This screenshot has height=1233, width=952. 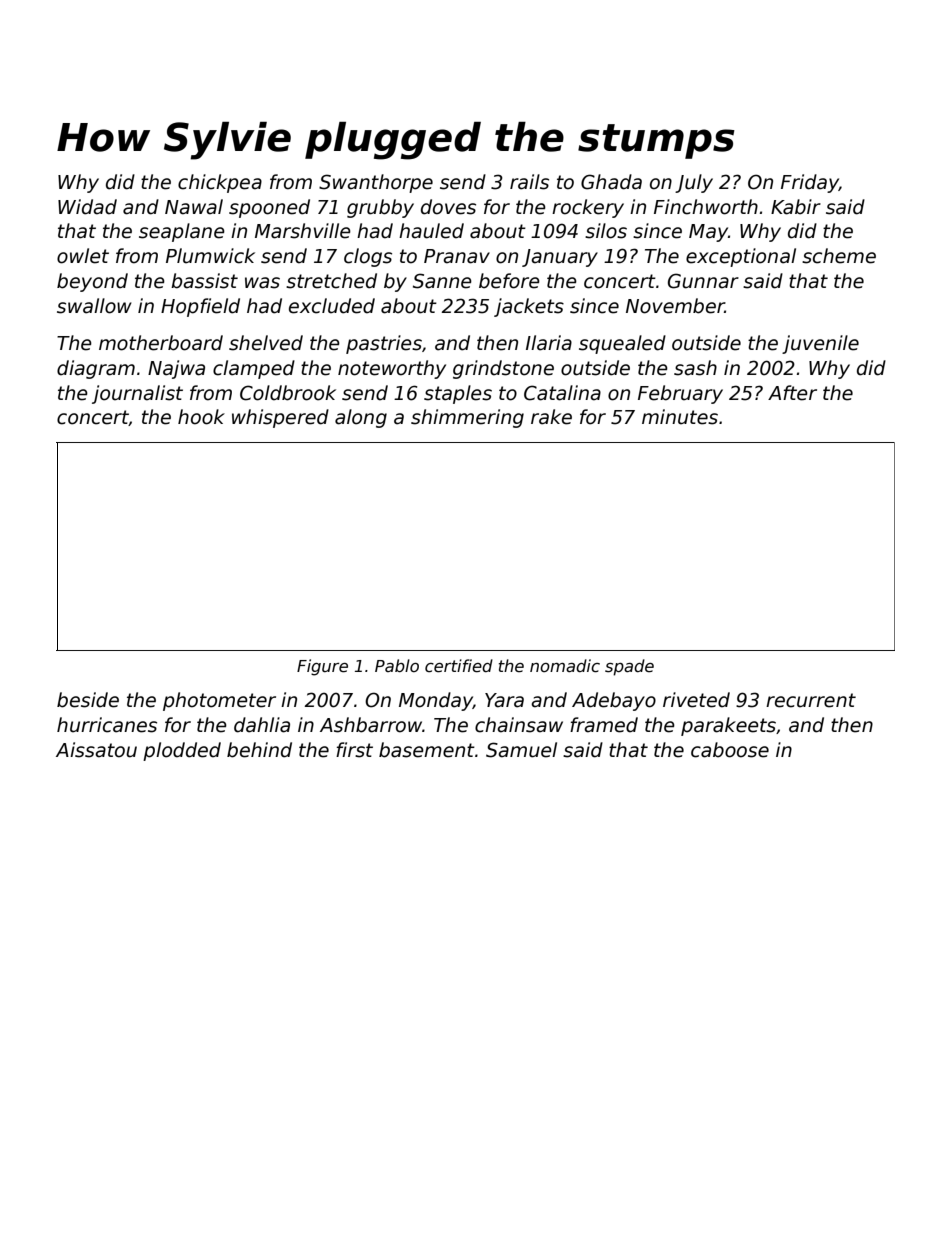 I want to click on hook, so click(x=201, y=417).
